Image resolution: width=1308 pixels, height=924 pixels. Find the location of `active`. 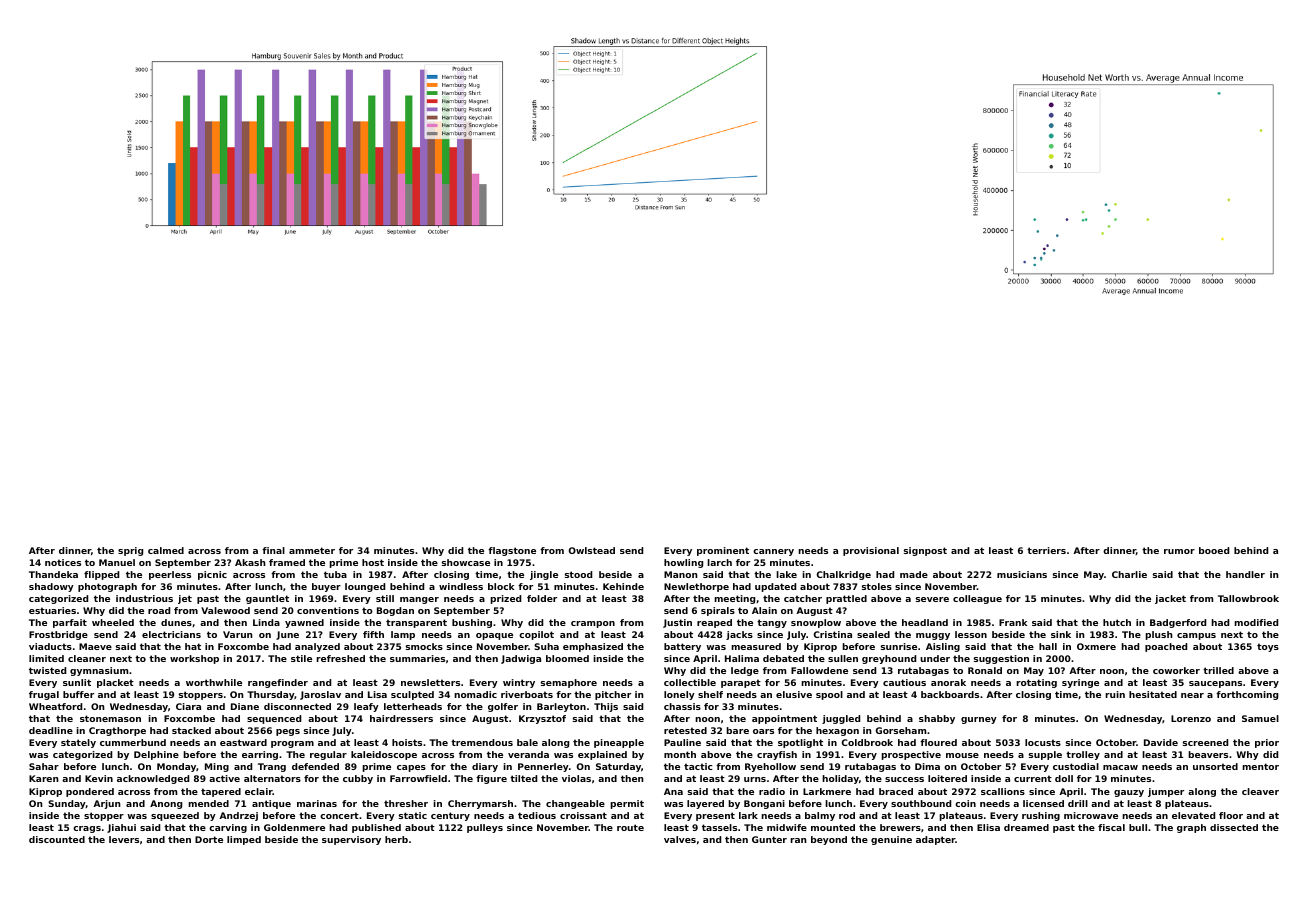

active is located at coordinates (224, 778).
